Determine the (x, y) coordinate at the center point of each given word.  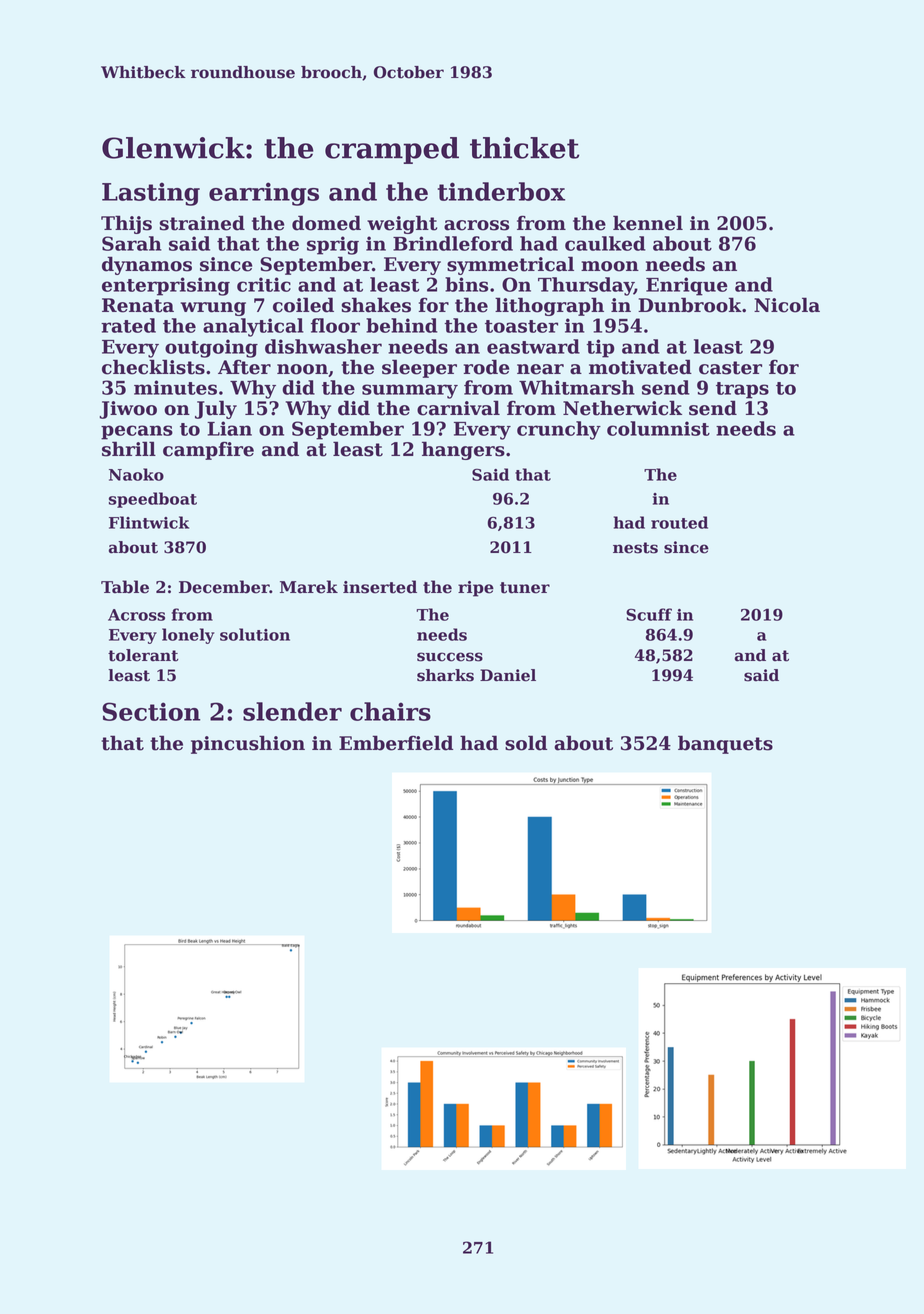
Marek (309, 587)
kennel (648, 223)
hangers (463, 450)
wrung (213, 309)
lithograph (549, 306)
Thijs (126, 224)
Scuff (649, 614)
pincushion (248, 744)
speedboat (153, 500)
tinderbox (501, 191)
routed (679, 522)
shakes (376, 305)
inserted (380, 587)
